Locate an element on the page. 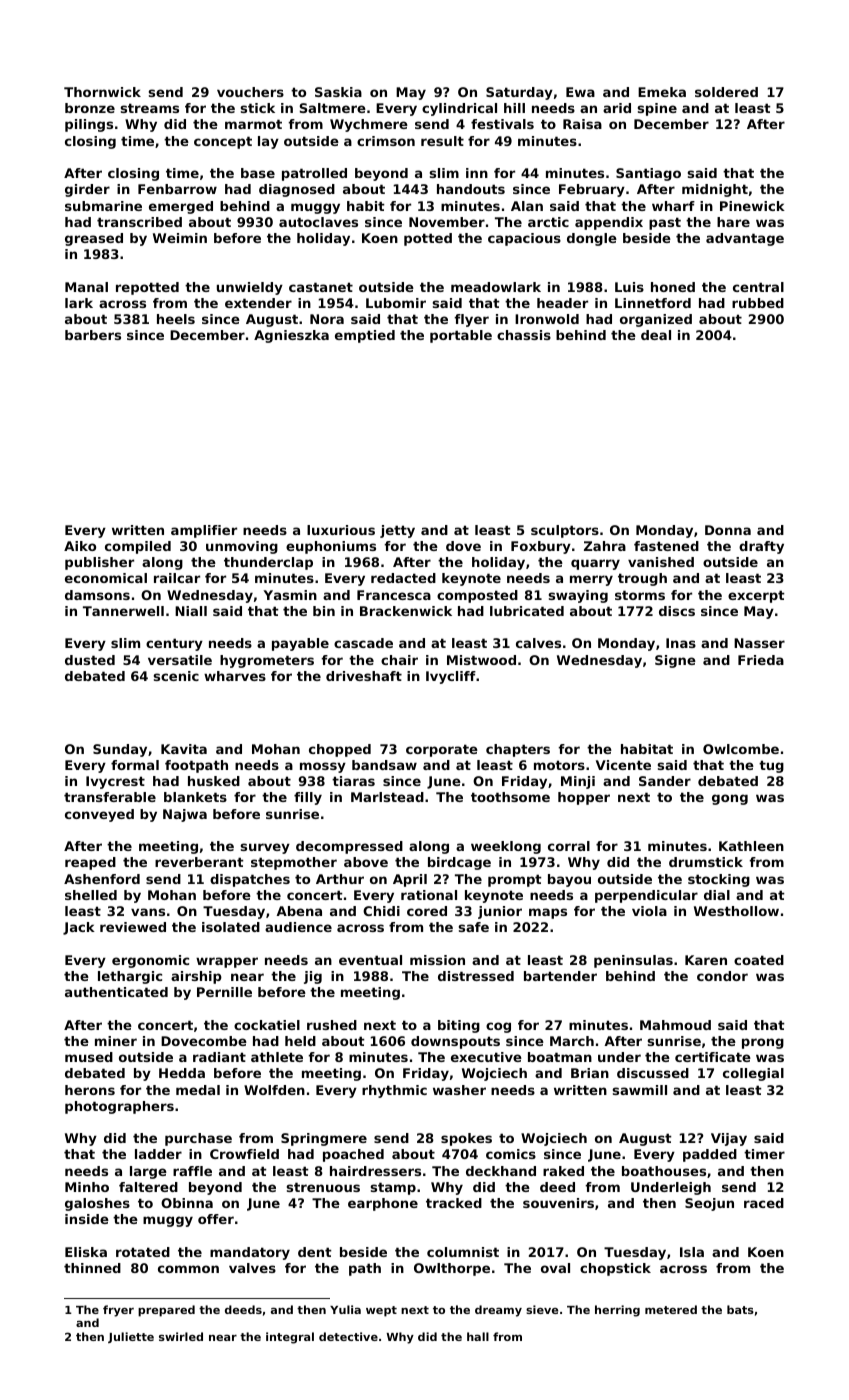 This image has height=1400, width=849. chapters is located at coordinates (518, 750).
